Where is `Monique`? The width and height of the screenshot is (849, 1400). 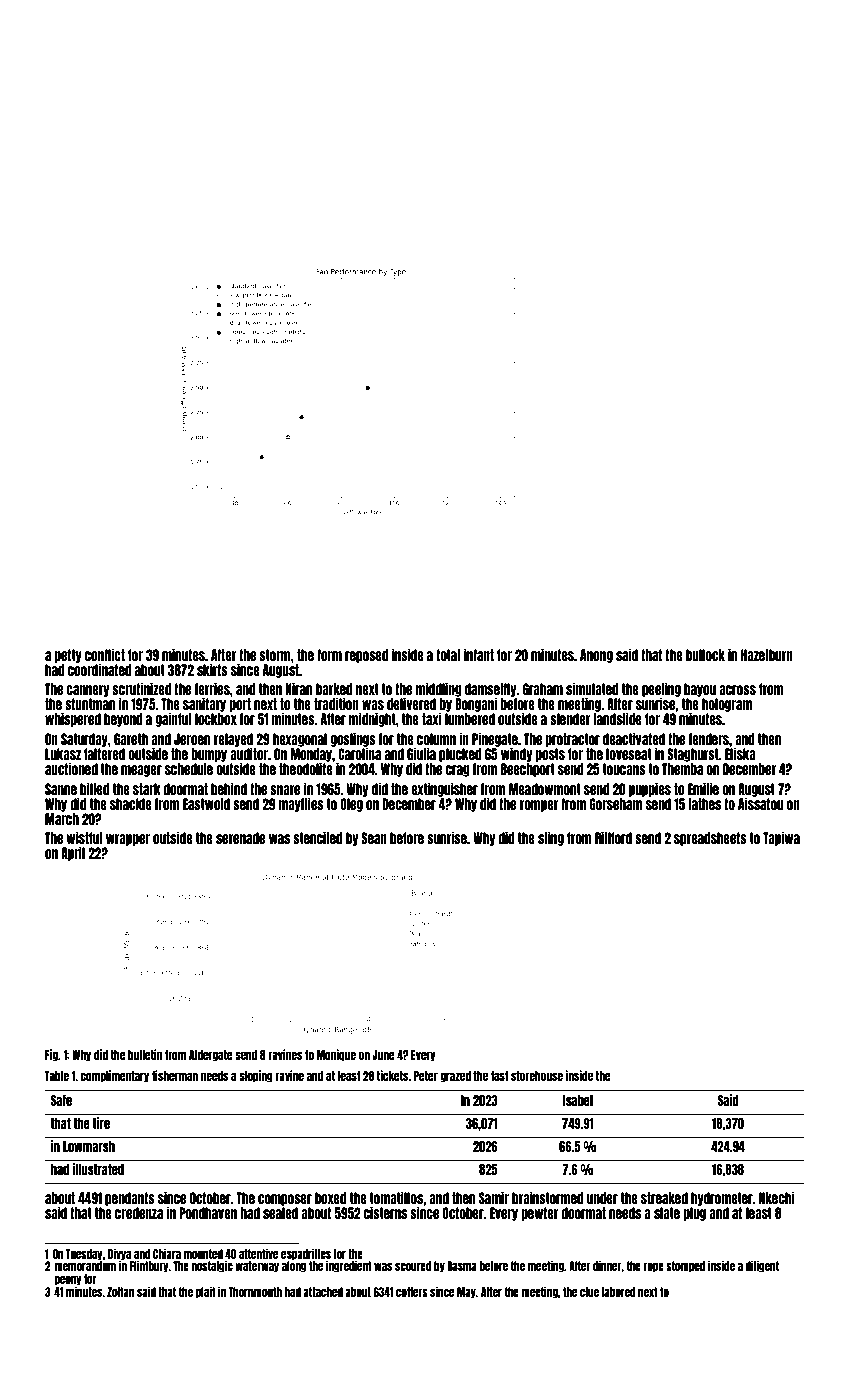
Monique is located at coordinates (336, 1055).
